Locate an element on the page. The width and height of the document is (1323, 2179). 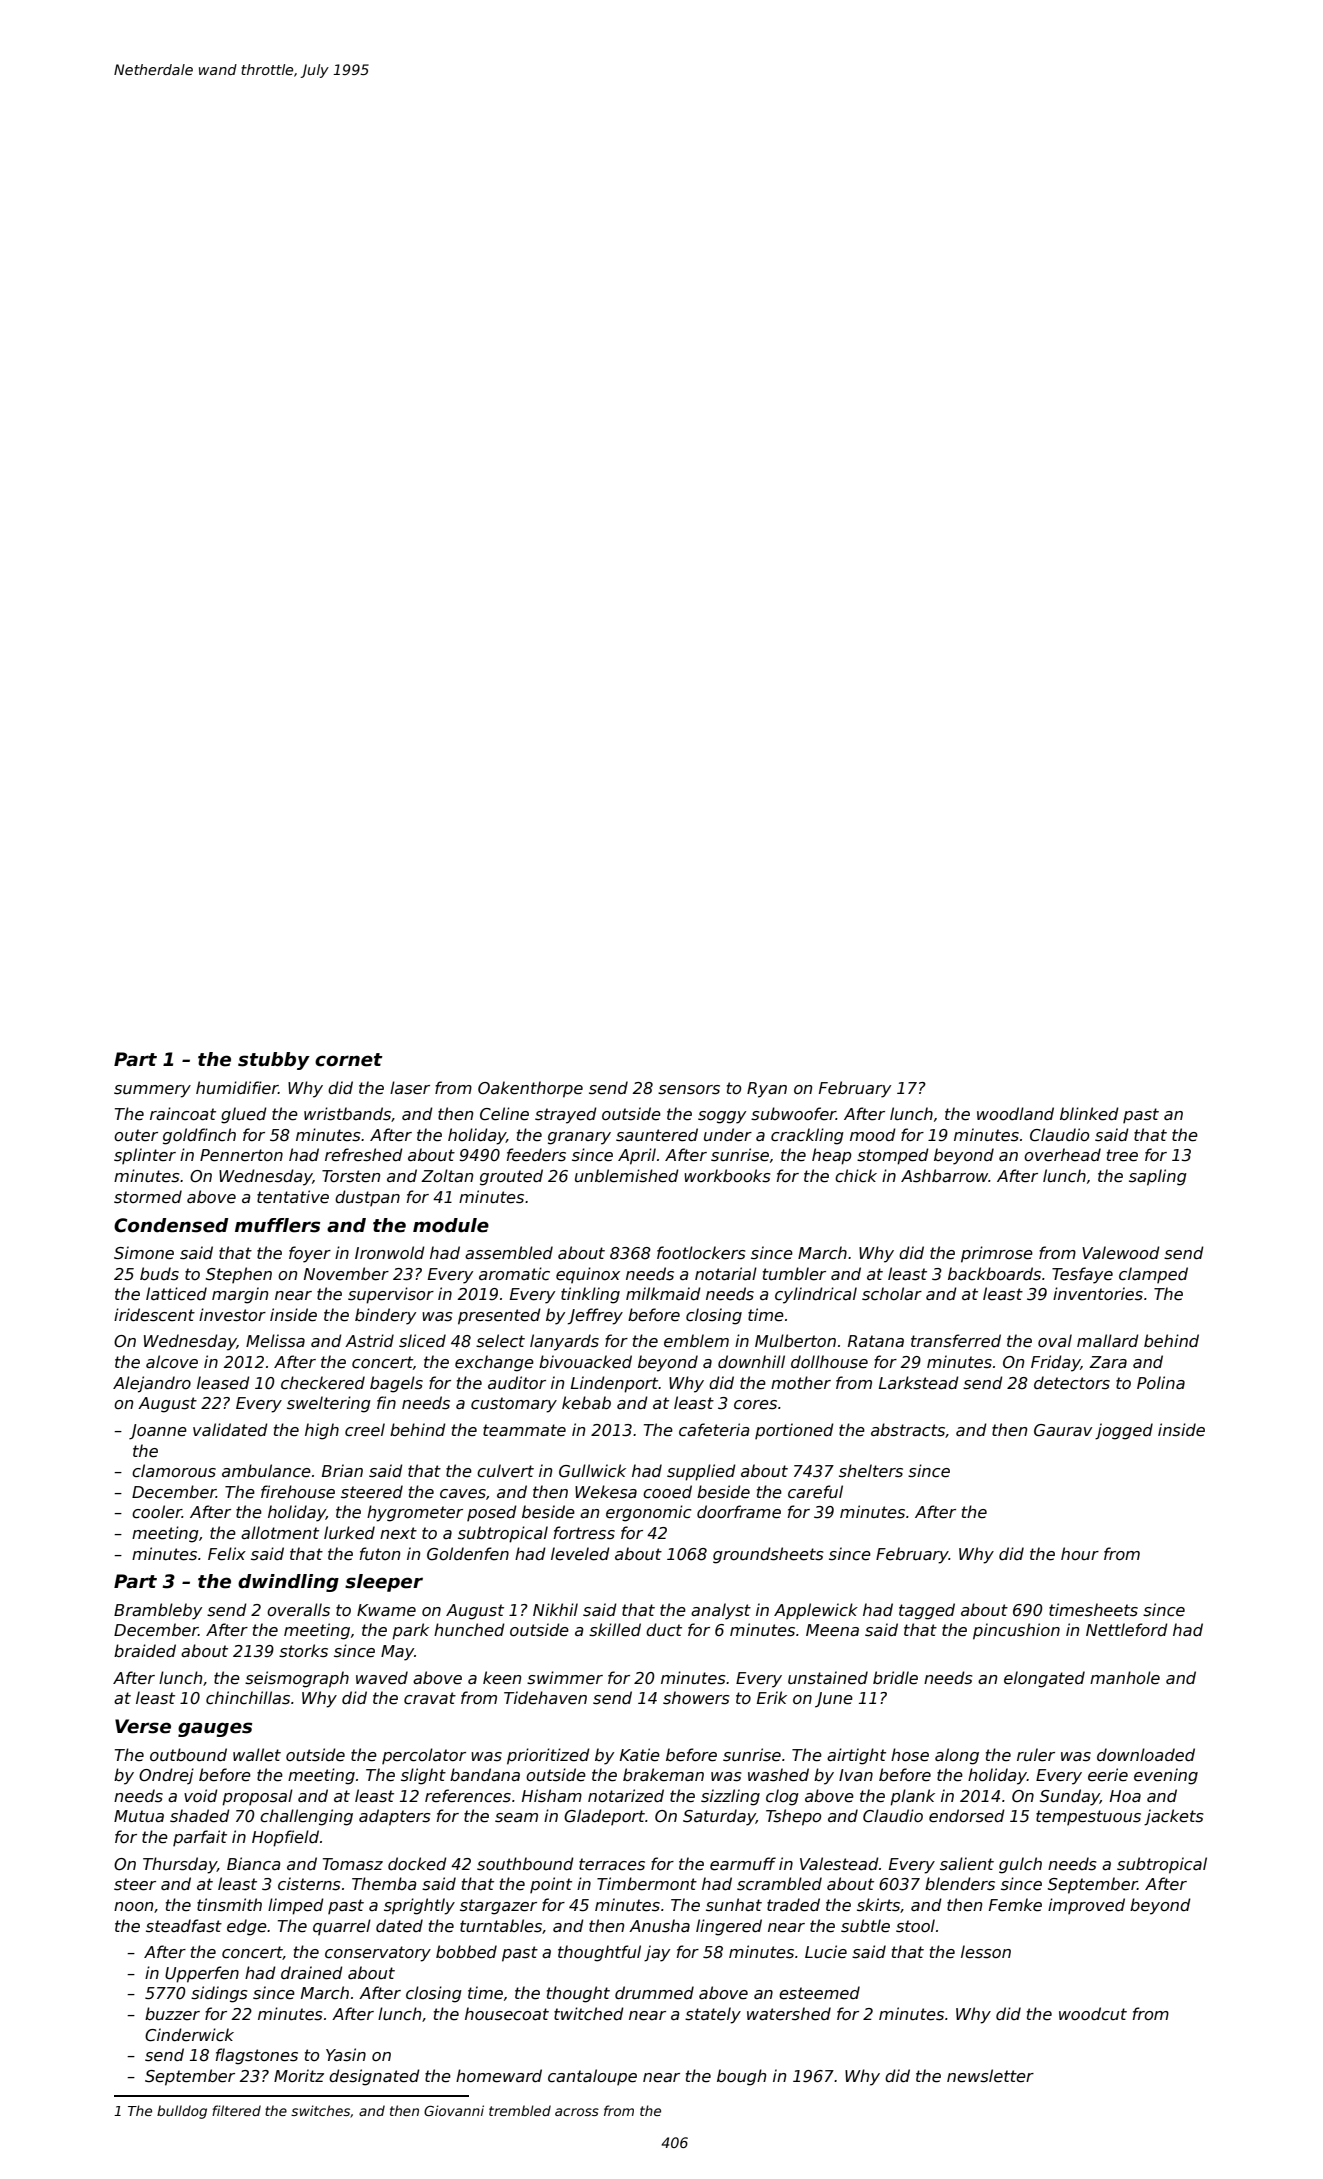
careful is located at coordinates (815, 1492).
